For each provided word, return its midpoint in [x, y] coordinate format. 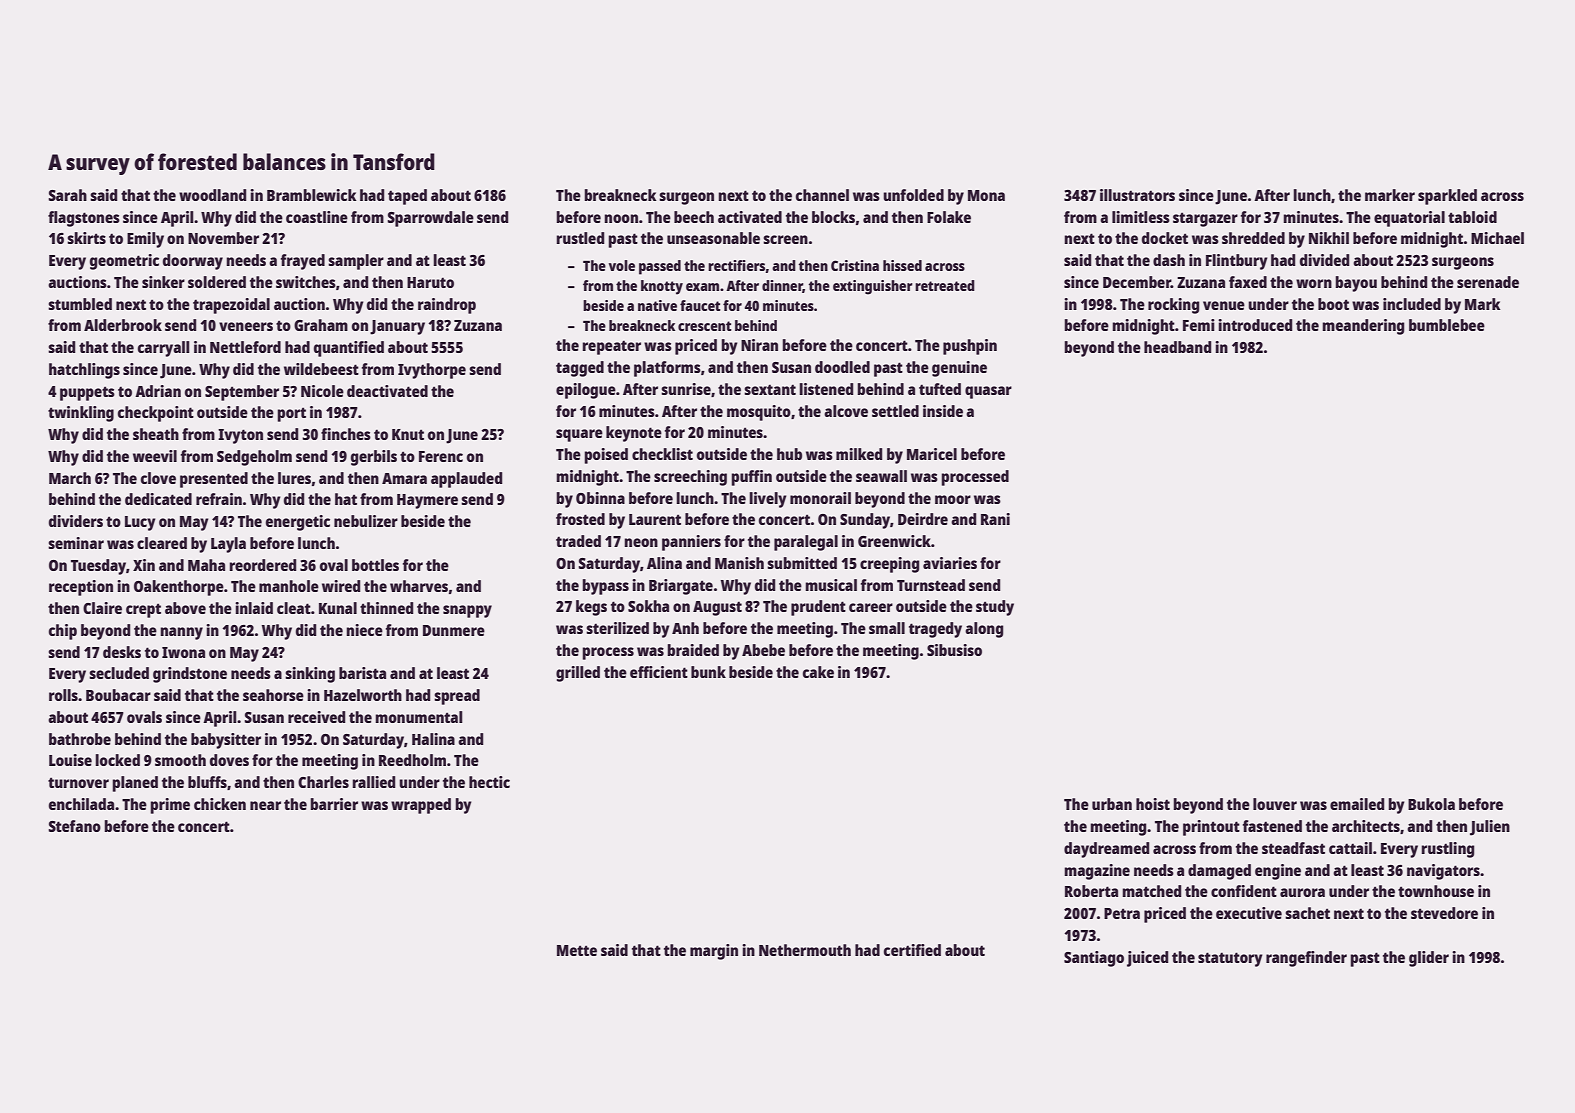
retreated [945, 285]
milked [859, 454]
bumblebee [1447, 325]
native [657, 305]
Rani [995, 519]
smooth [180, 760]
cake [818, 672]
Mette [577, 950]
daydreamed [1106, 850]
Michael [1497, 238]
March [70, 478]
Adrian [158, 391]
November [223, 238]
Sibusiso [954, 650]
